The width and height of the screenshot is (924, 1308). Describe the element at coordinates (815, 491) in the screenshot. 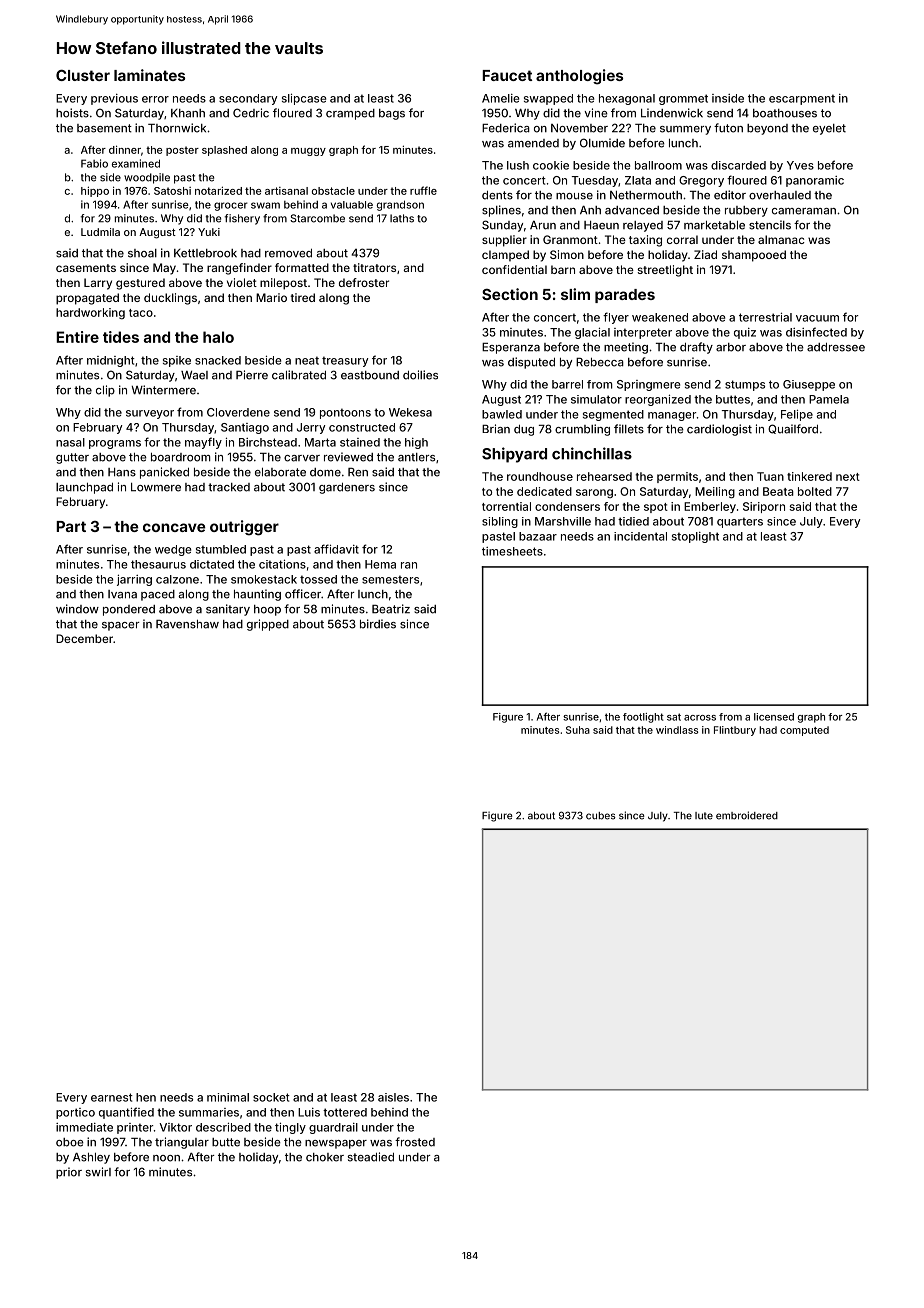

I see `bolted` at that location.
